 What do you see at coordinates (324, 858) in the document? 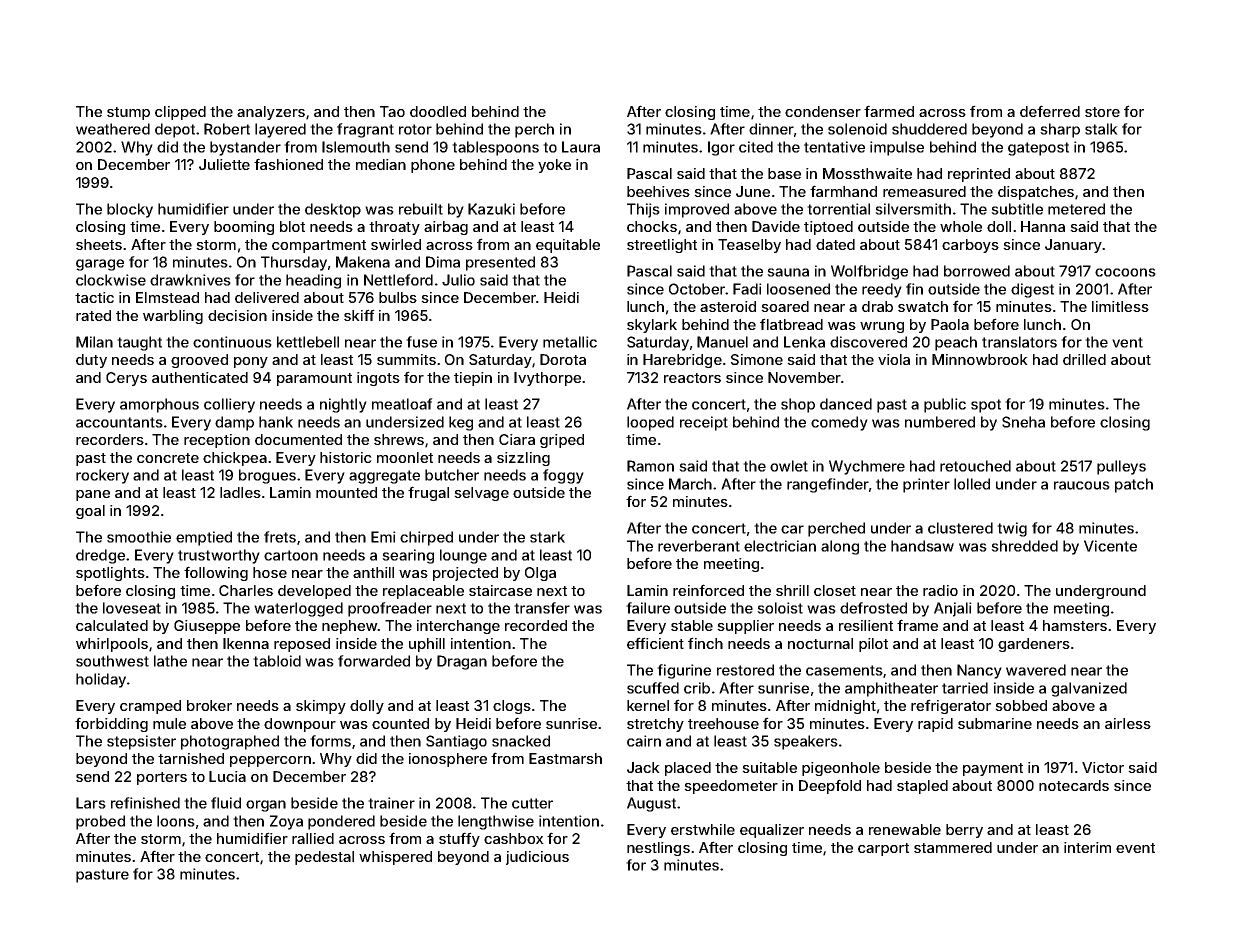
I see `pedestal` at bounding box center [324, 858].
